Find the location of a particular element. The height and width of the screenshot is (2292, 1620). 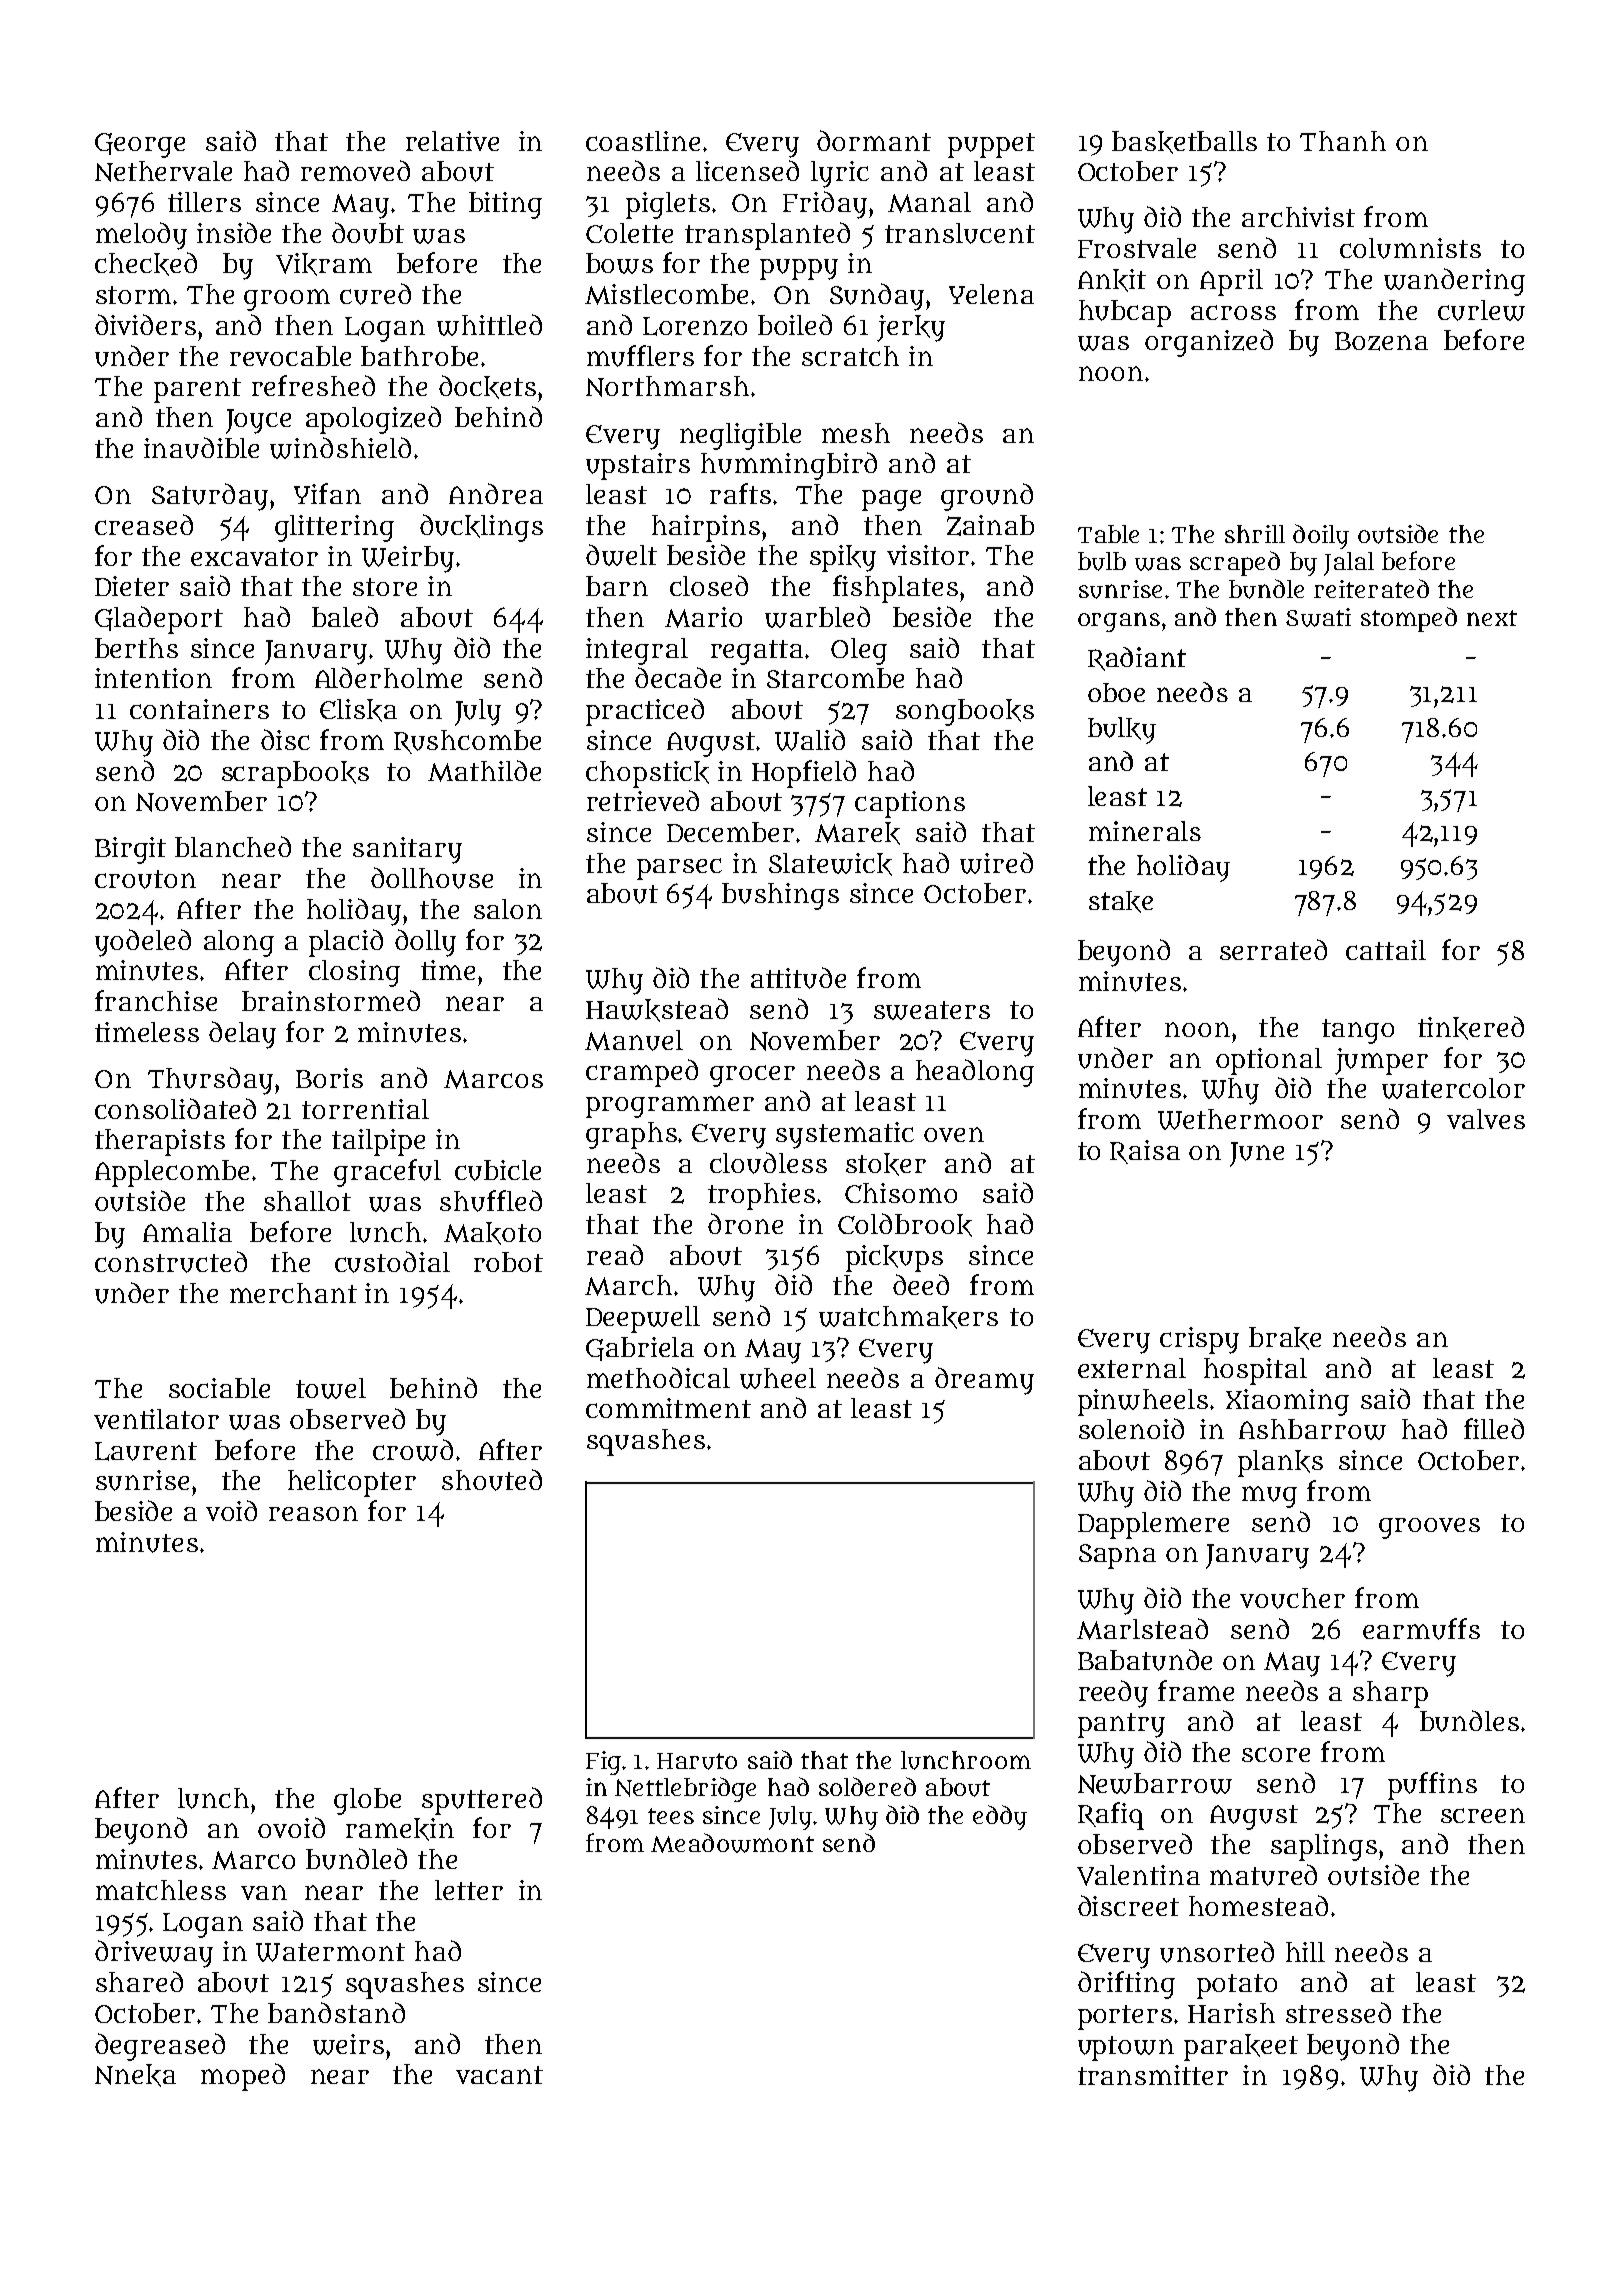

groom is located at coordinates (287, 300).
